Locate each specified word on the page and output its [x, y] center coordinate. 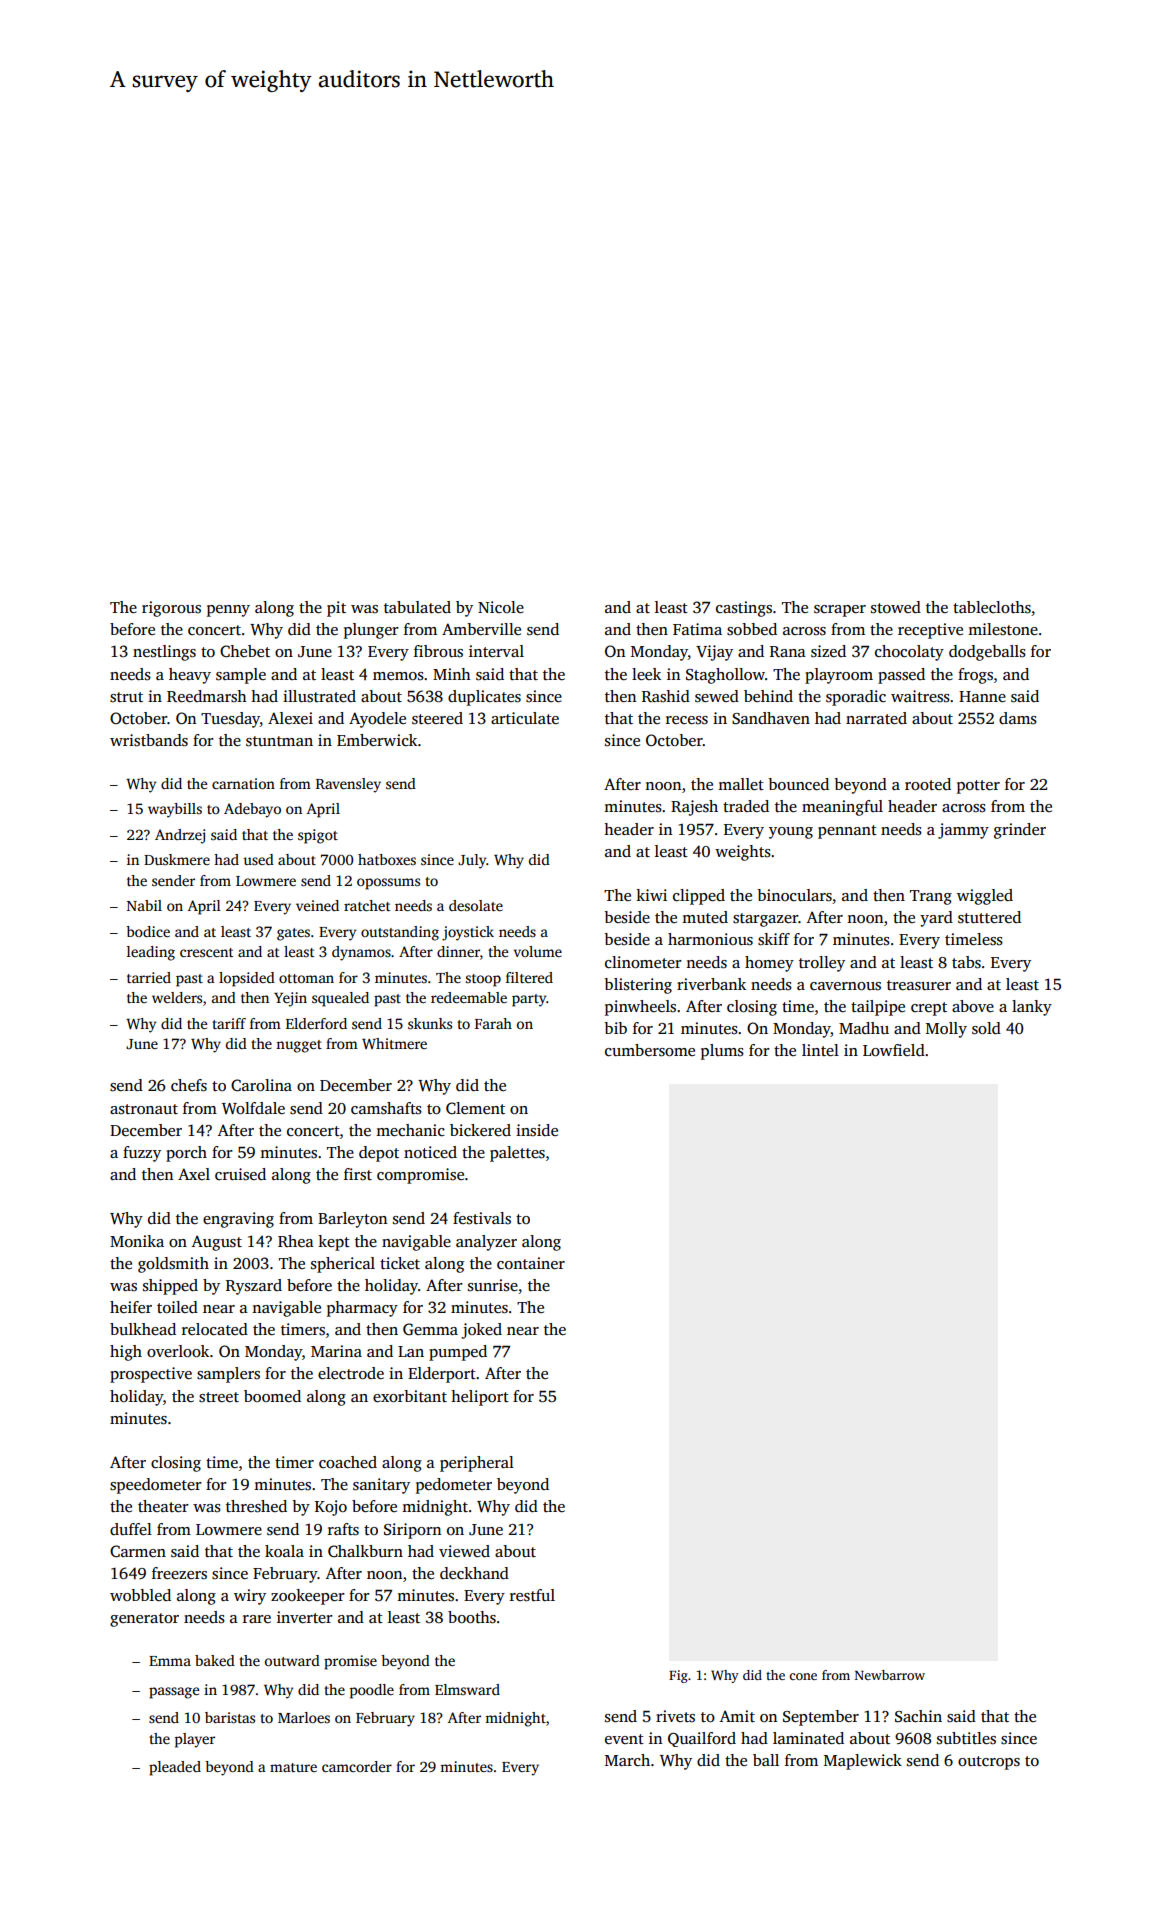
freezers [179, 1573]
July [472, 861]
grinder [1020, 831]
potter [978, 787]
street [219, 1397]
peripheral [477, 1464]
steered [437, 718]
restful [532, 1595]
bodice [148, 931]
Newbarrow [890, 1675]
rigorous [171, 609]
